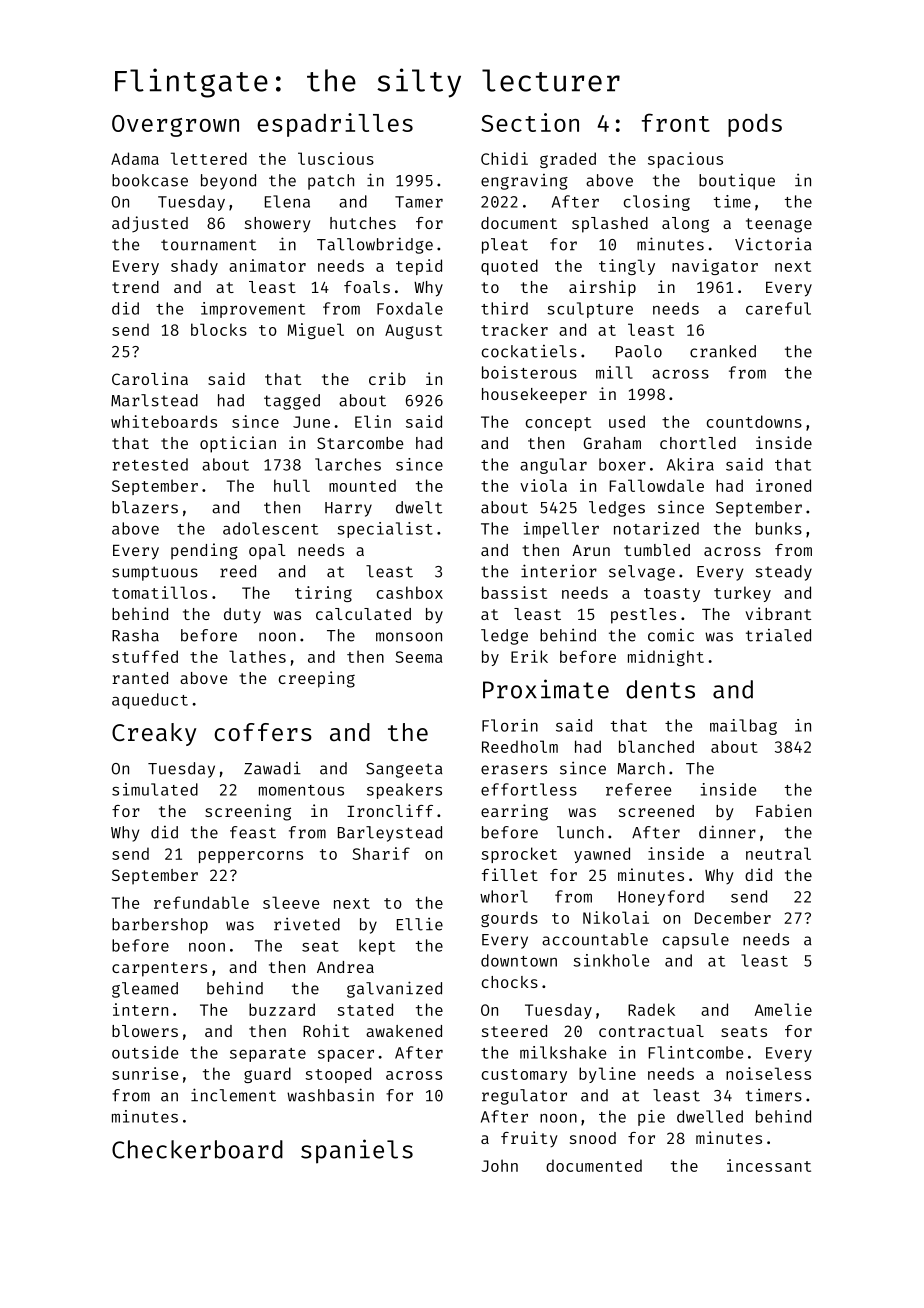 Image resolution: width=924 pixels, height=1308 pixels. Describe the element at coordinates (251, 857) in the screenshot. I see `peppercorns` at that location.
